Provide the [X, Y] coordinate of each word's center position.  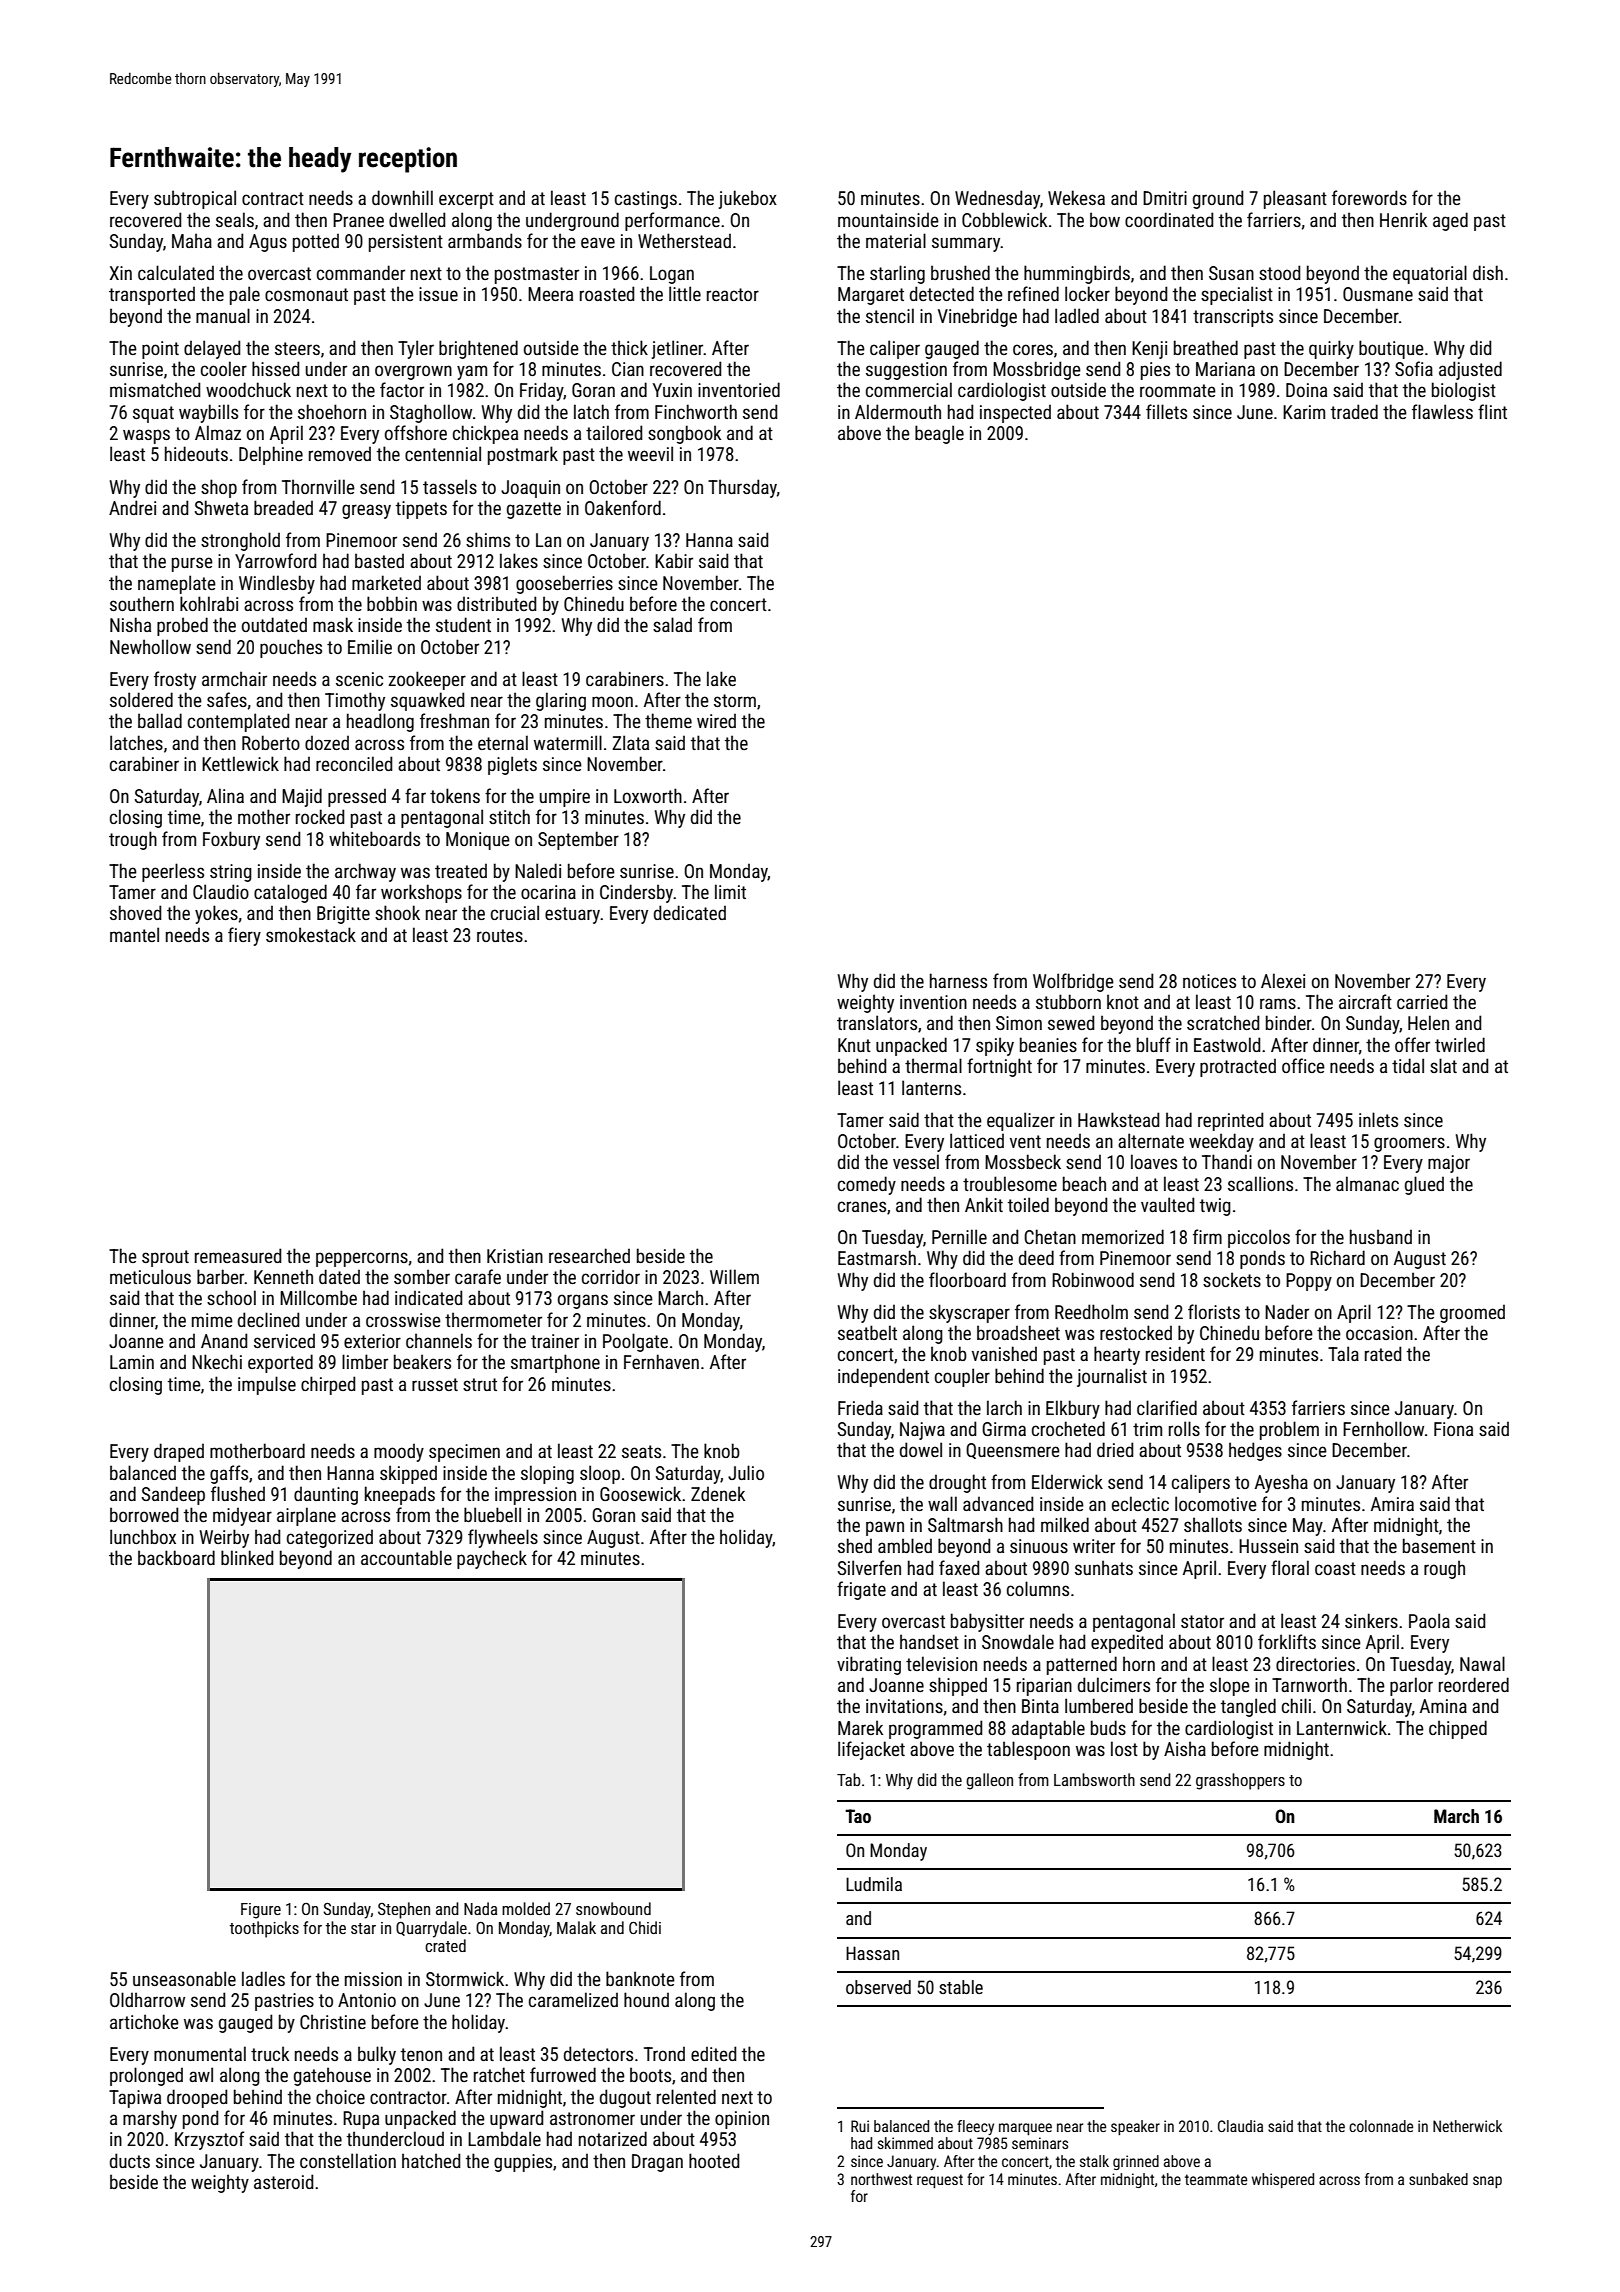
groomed [1472, 1313]
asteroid [283, 2181]
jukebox [748, 199]
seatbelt [867, 1332]
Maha [192, 240]
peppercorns [362, 1259]
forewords [1369, 197]
